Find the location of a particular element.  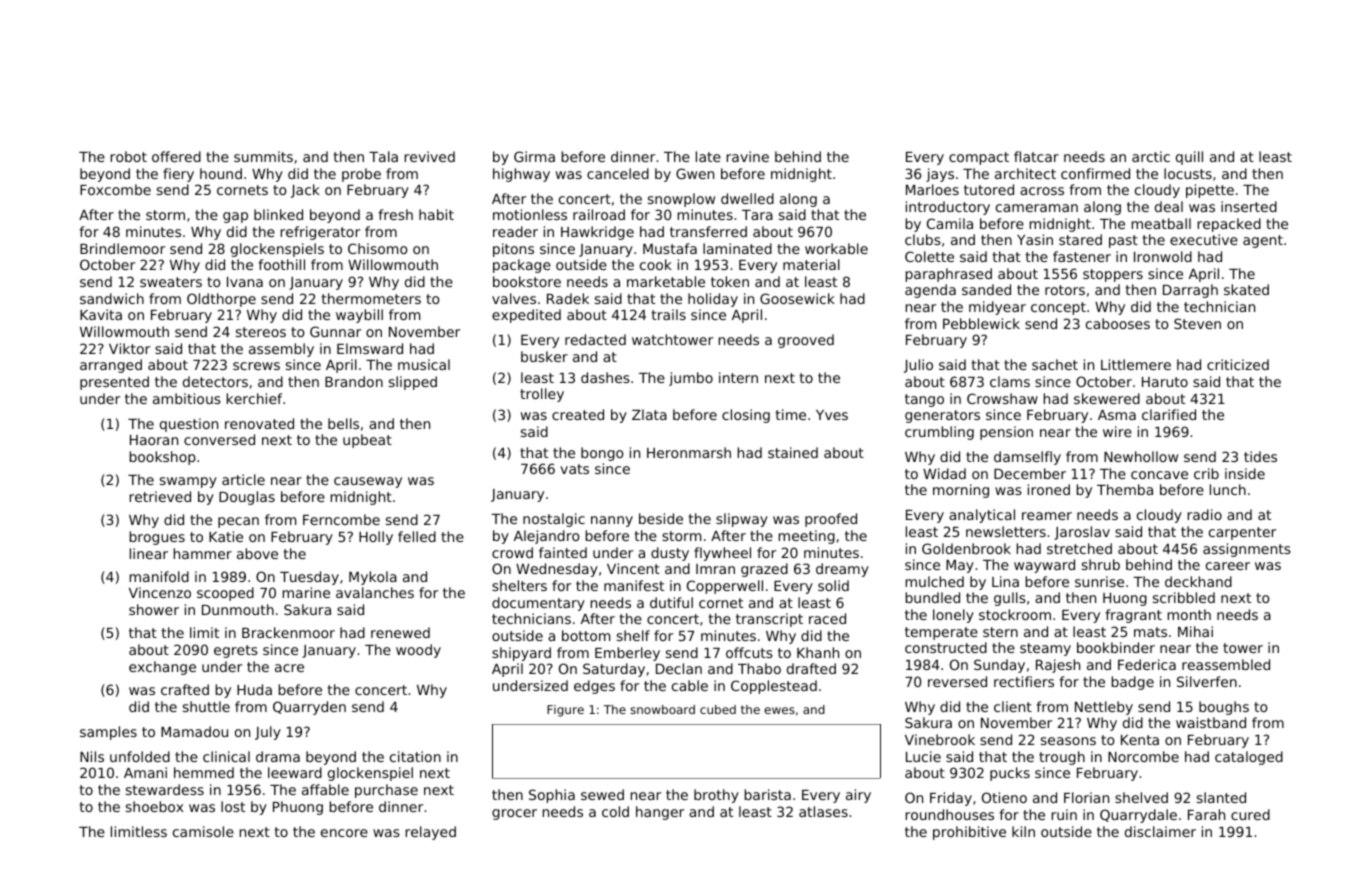

Oldthorpe is located at coordinates (221, 300).
